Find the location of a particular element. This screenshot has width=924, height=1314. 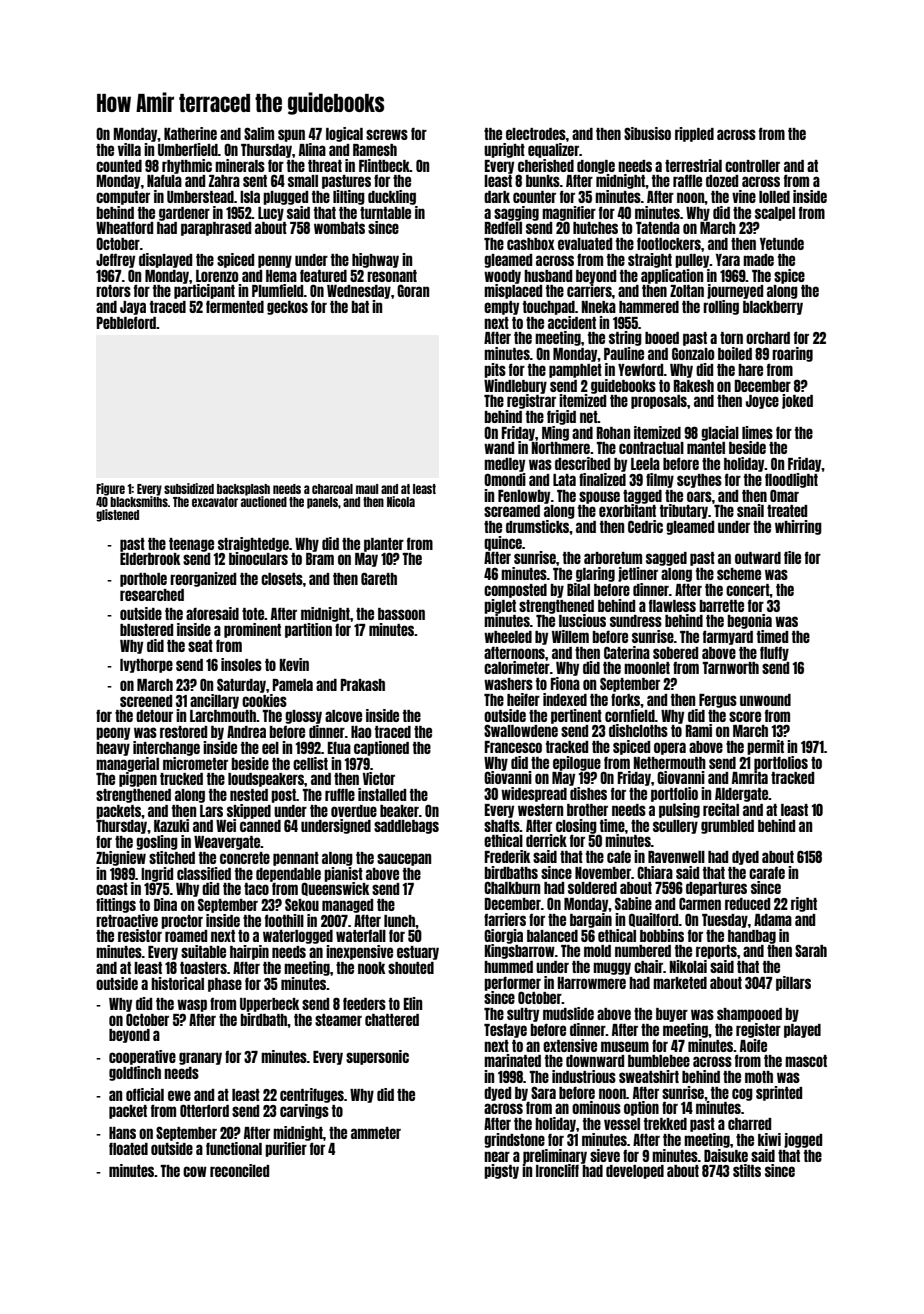

permit is located at coordinates (765, 747).
